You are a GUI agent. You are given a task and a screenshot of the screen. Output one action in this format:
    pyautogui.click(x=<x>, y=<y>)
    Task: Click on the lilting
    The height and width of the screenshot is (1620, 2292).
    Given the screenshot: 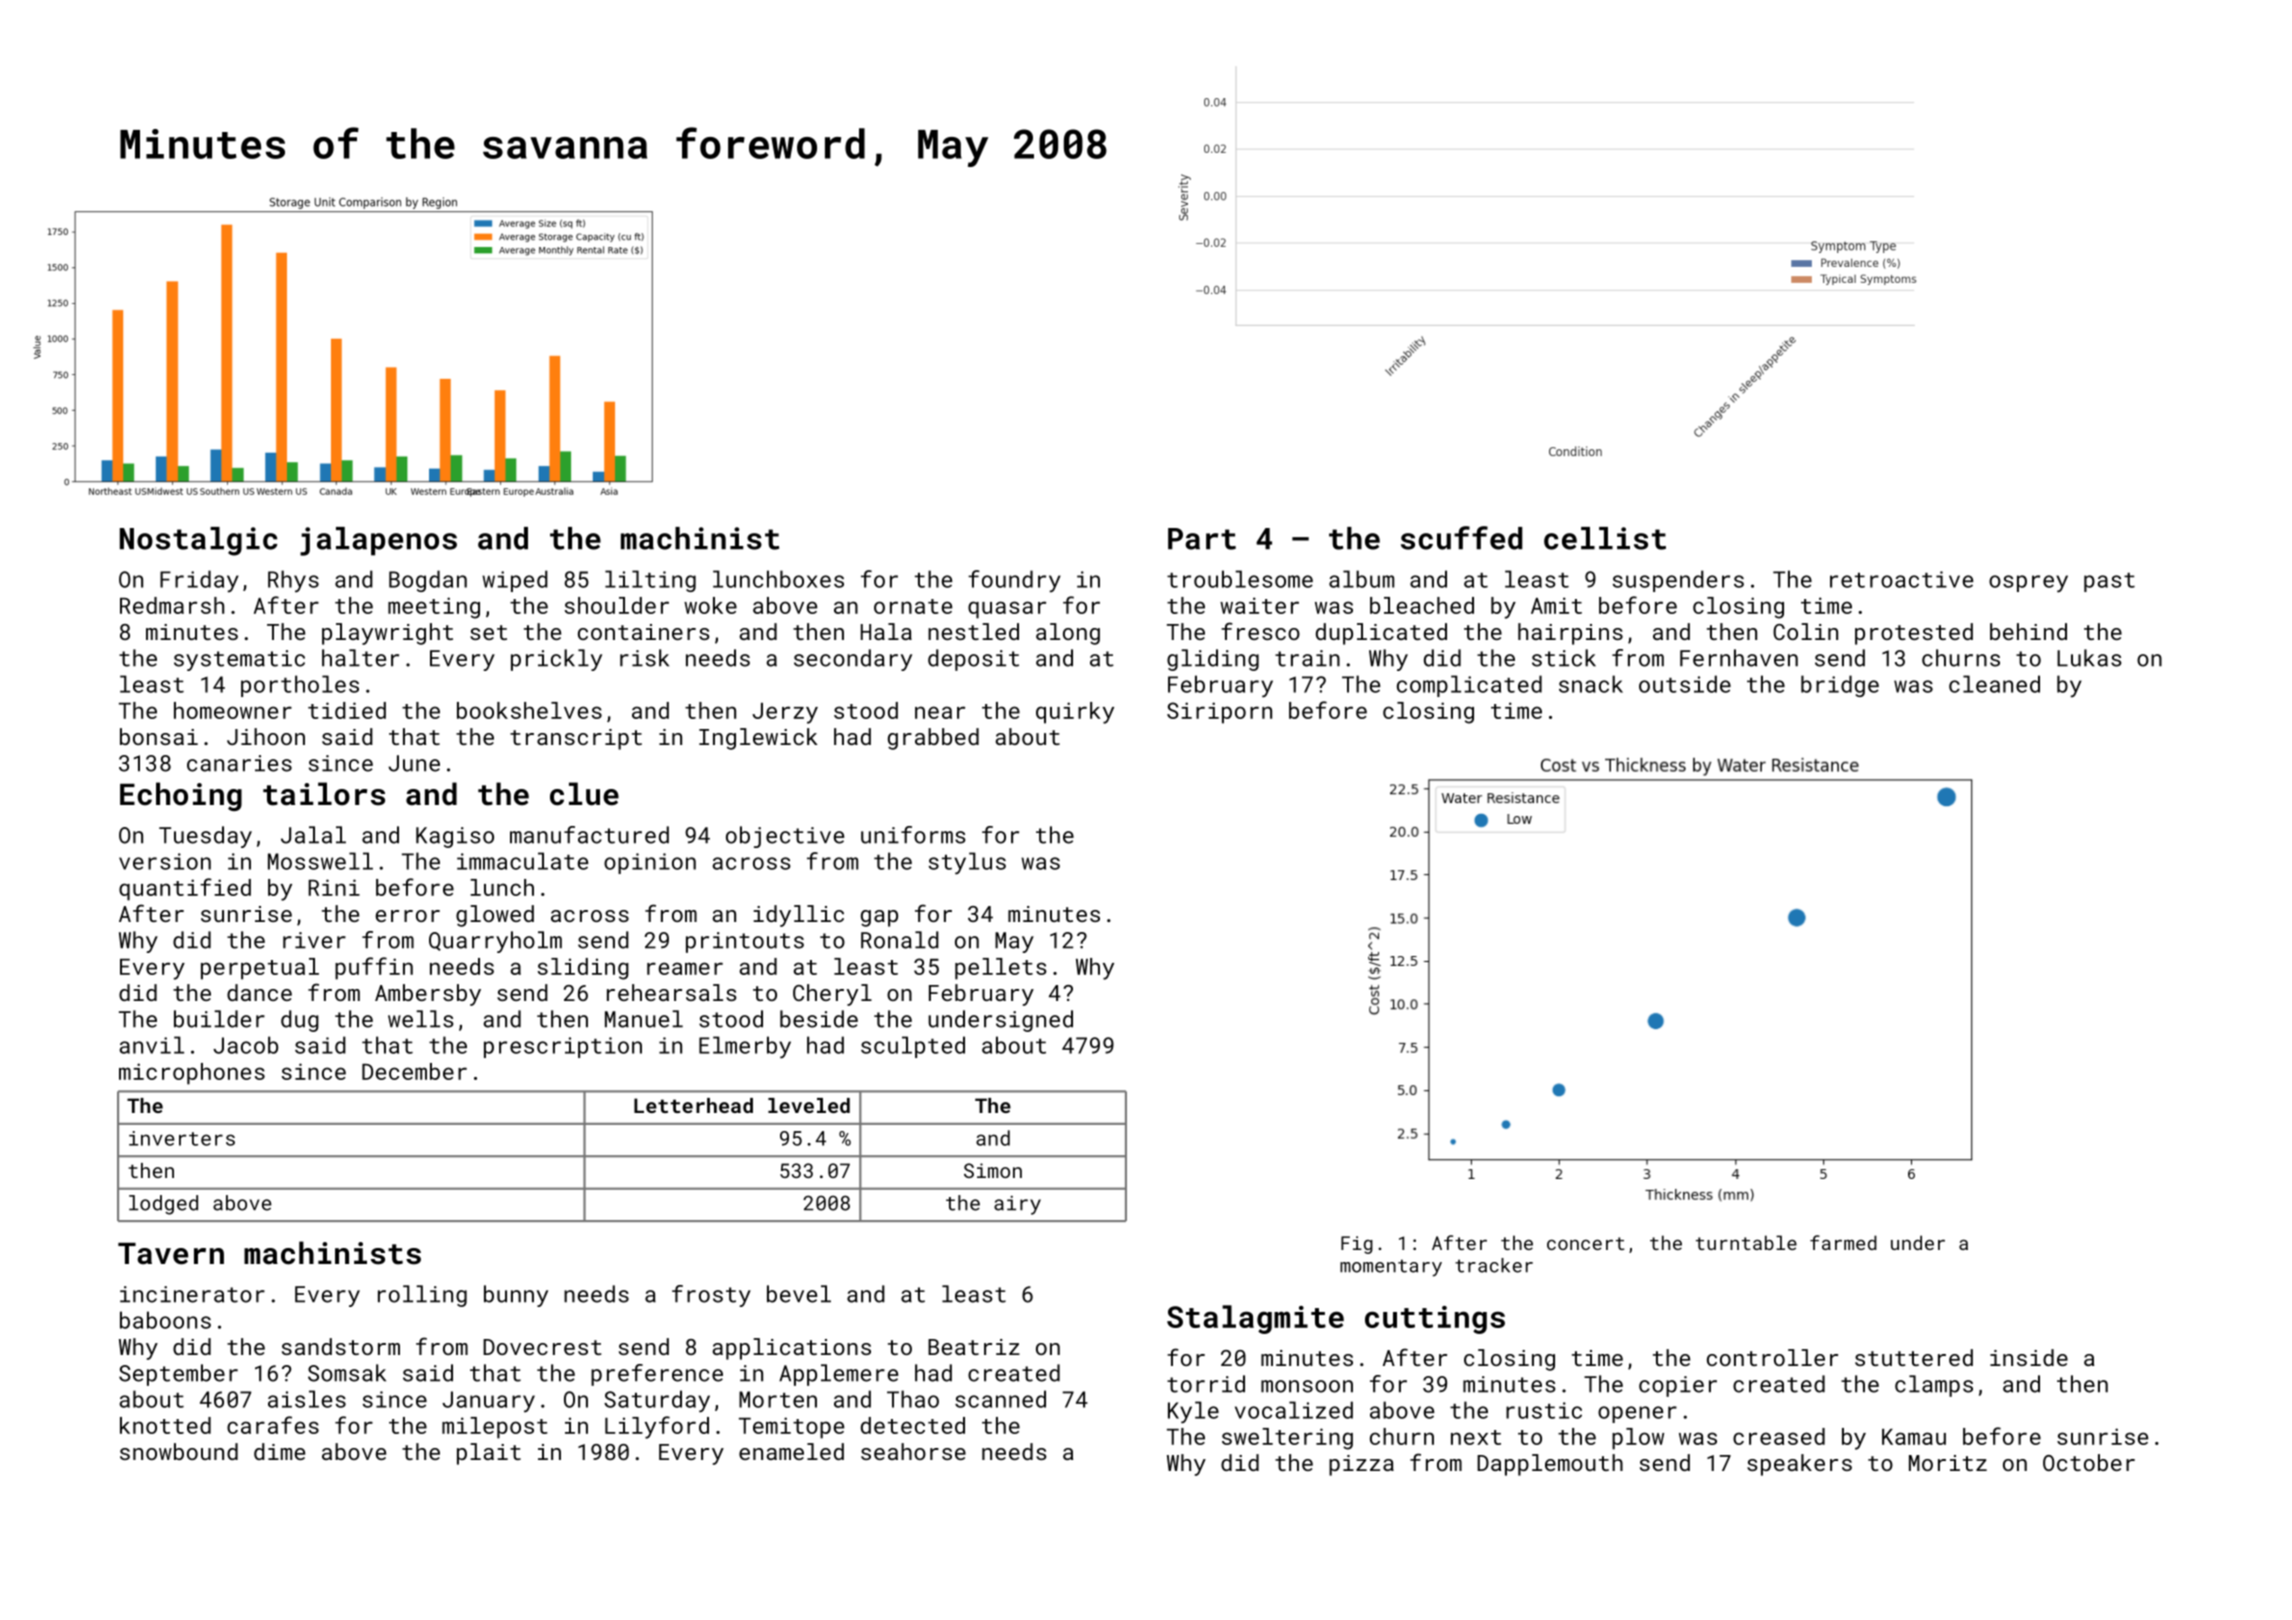 What is the action you would take?
    pyautogui.click(x=650, y=581)
